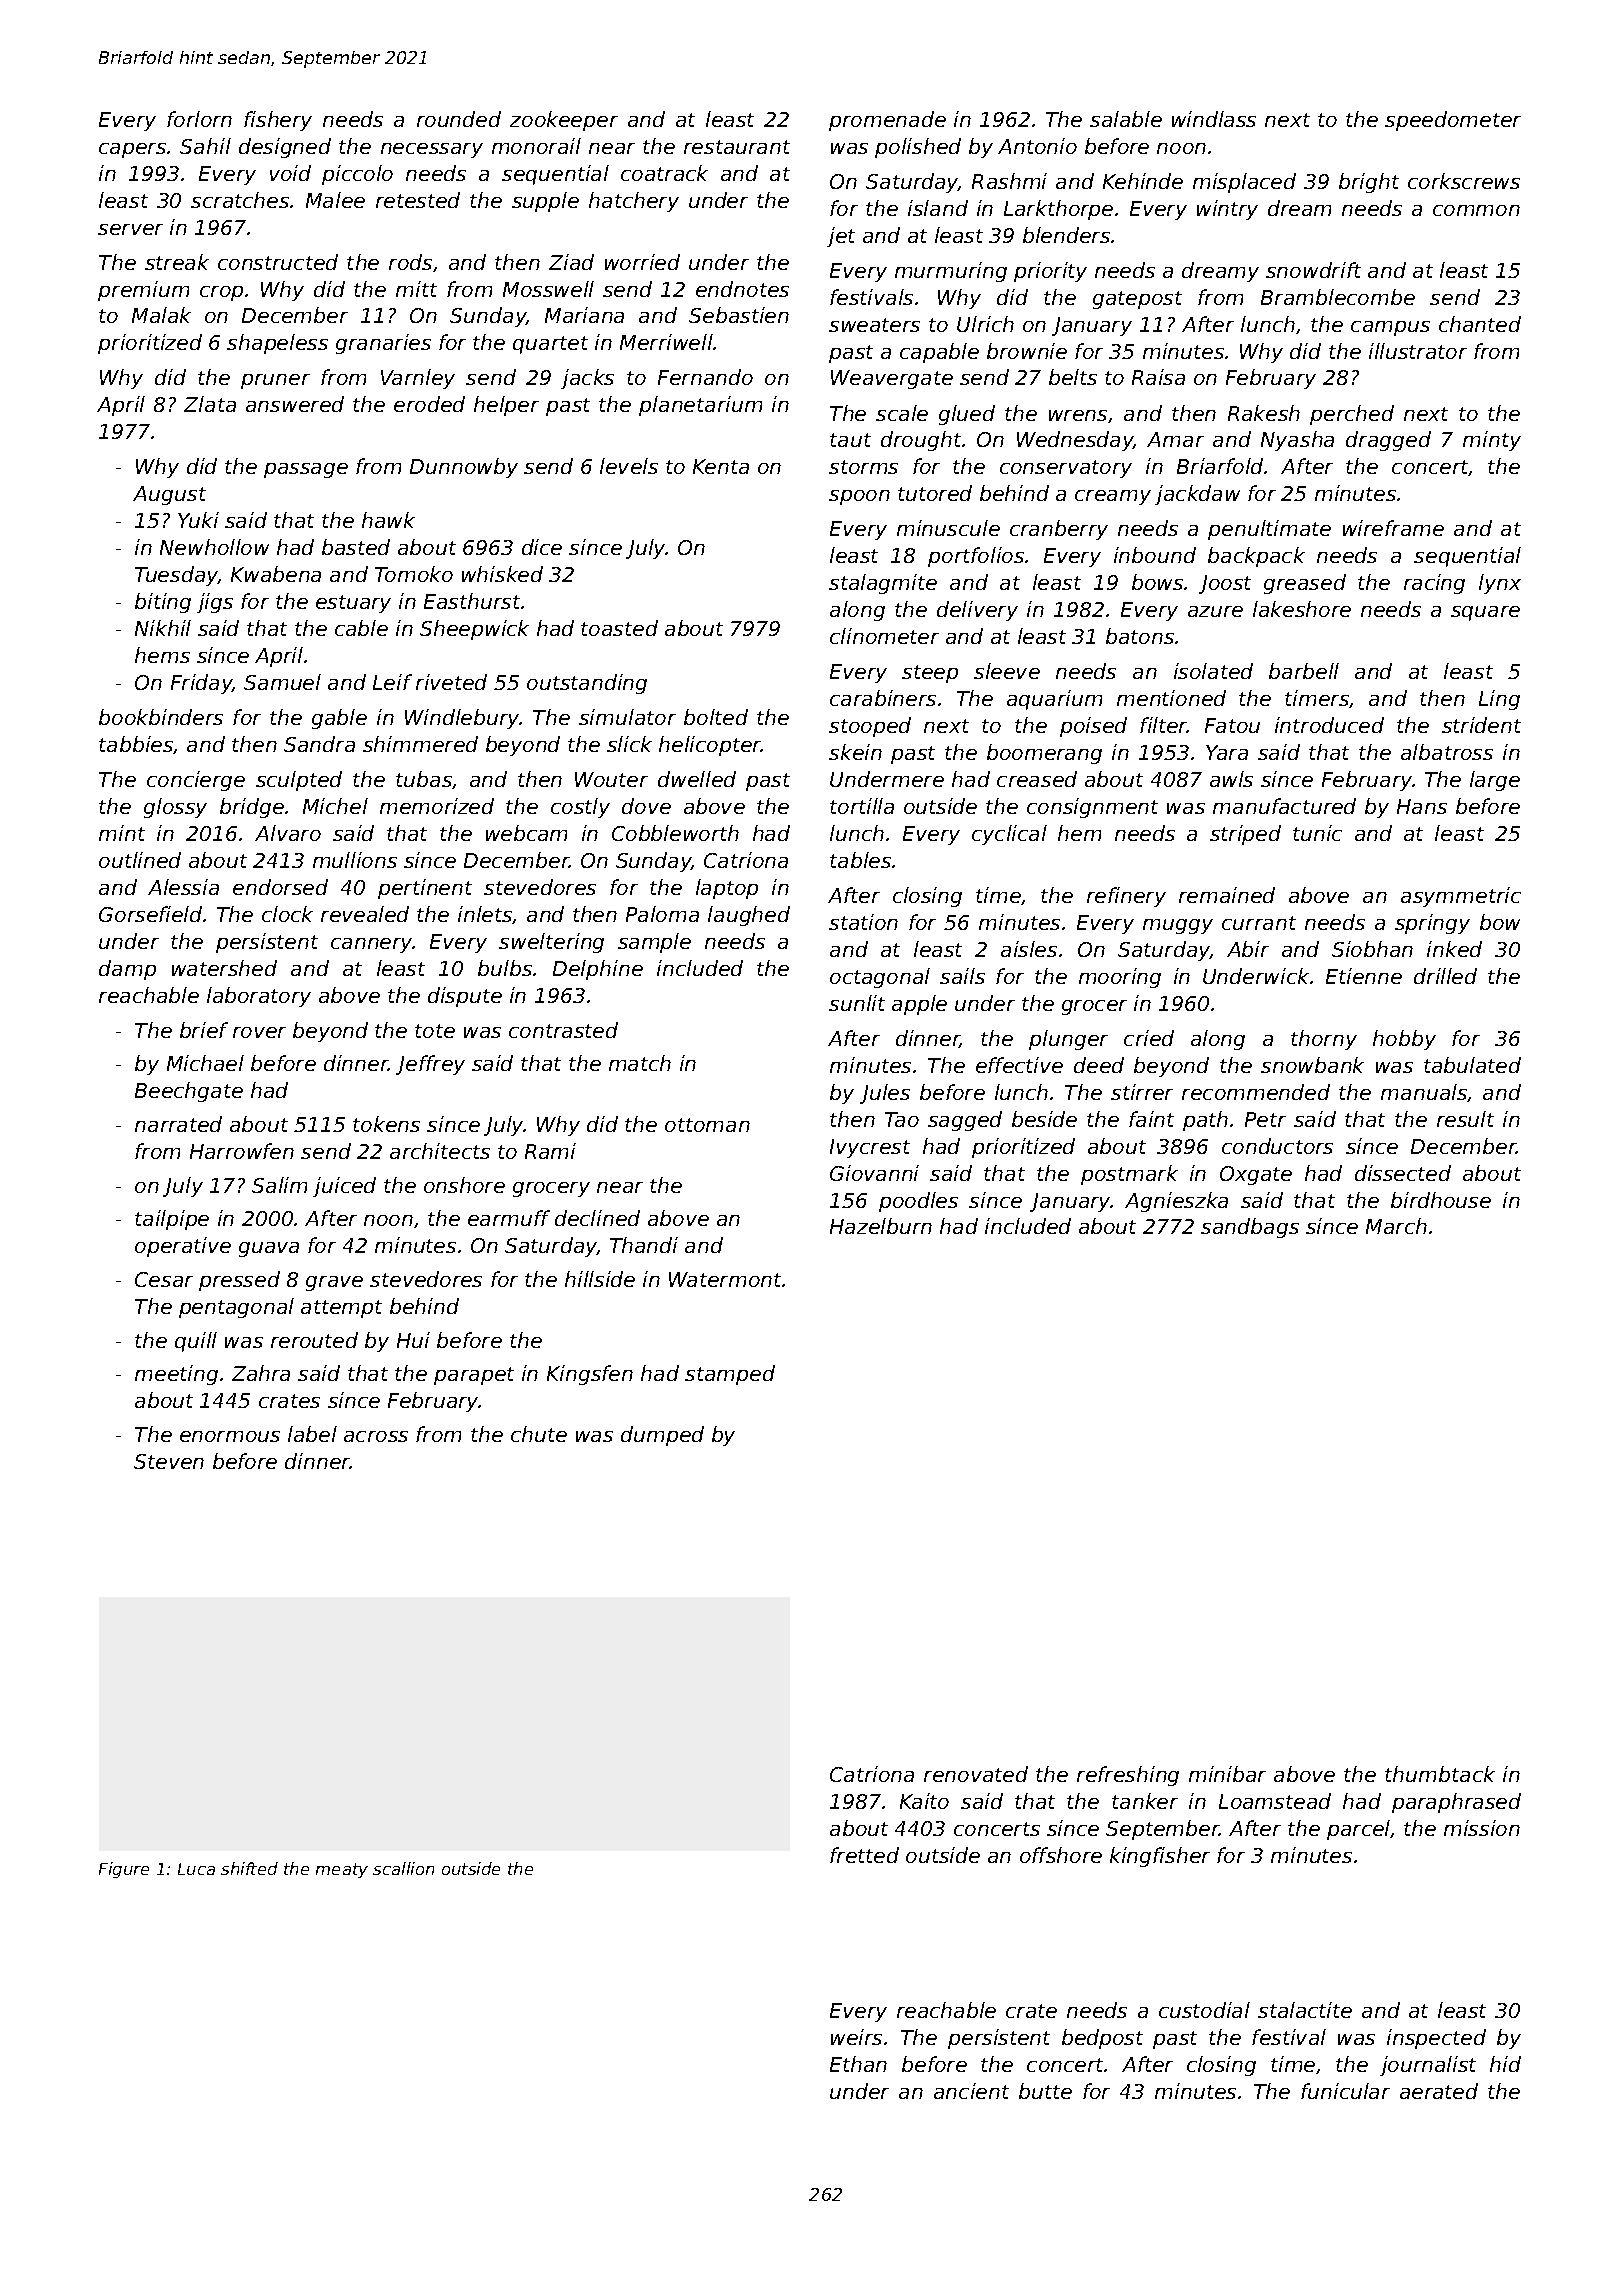  What do you see at coordinates (127, 970) in the screenshot?
I see `damp` at bounding box center [127, 970].
